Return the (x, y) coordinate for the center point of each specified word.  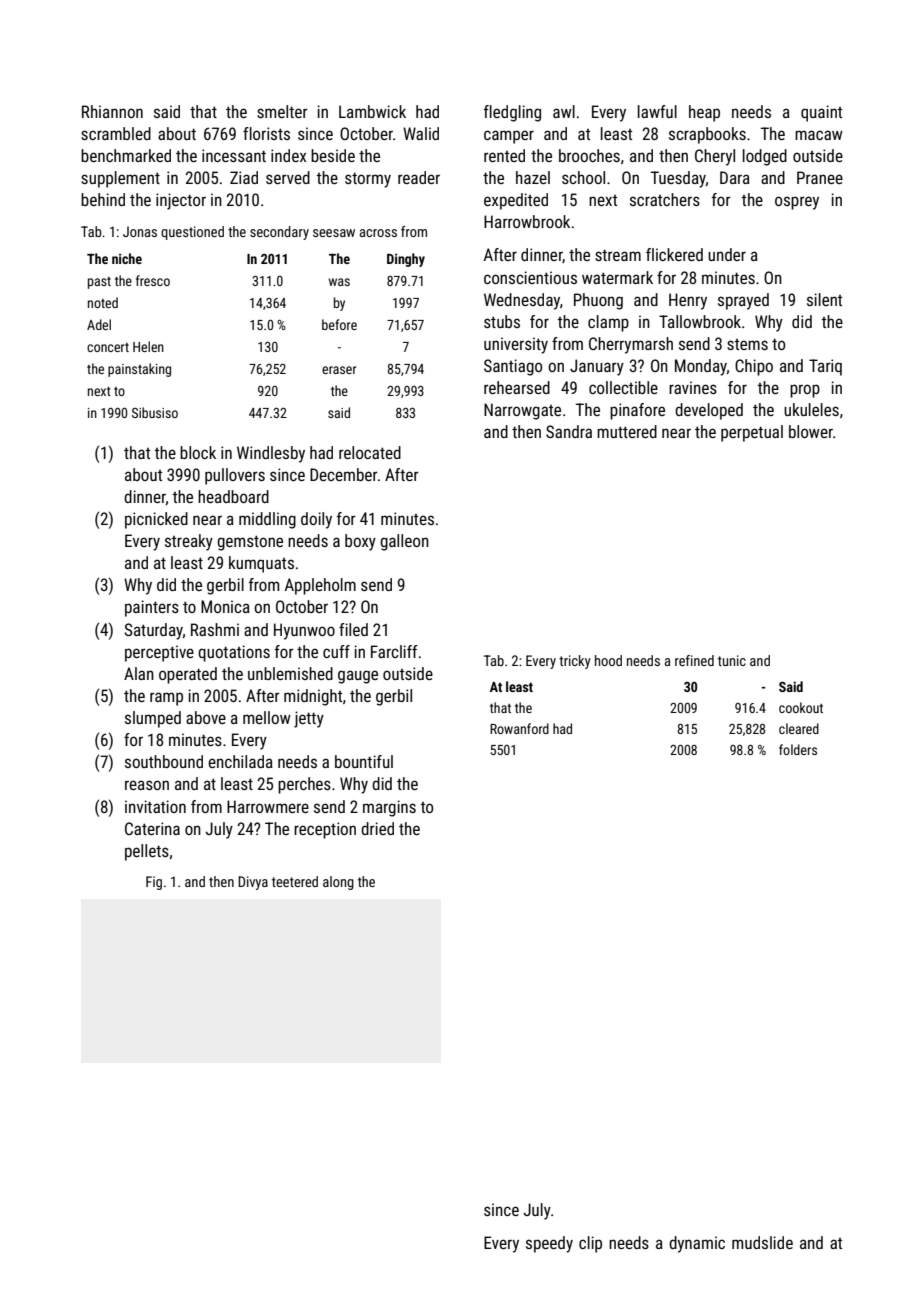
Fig (154, 883)
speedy (549, 1244)
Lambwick (372, 111)
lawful (657, 111)
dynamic (697, 1244)
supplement (120, 179)
